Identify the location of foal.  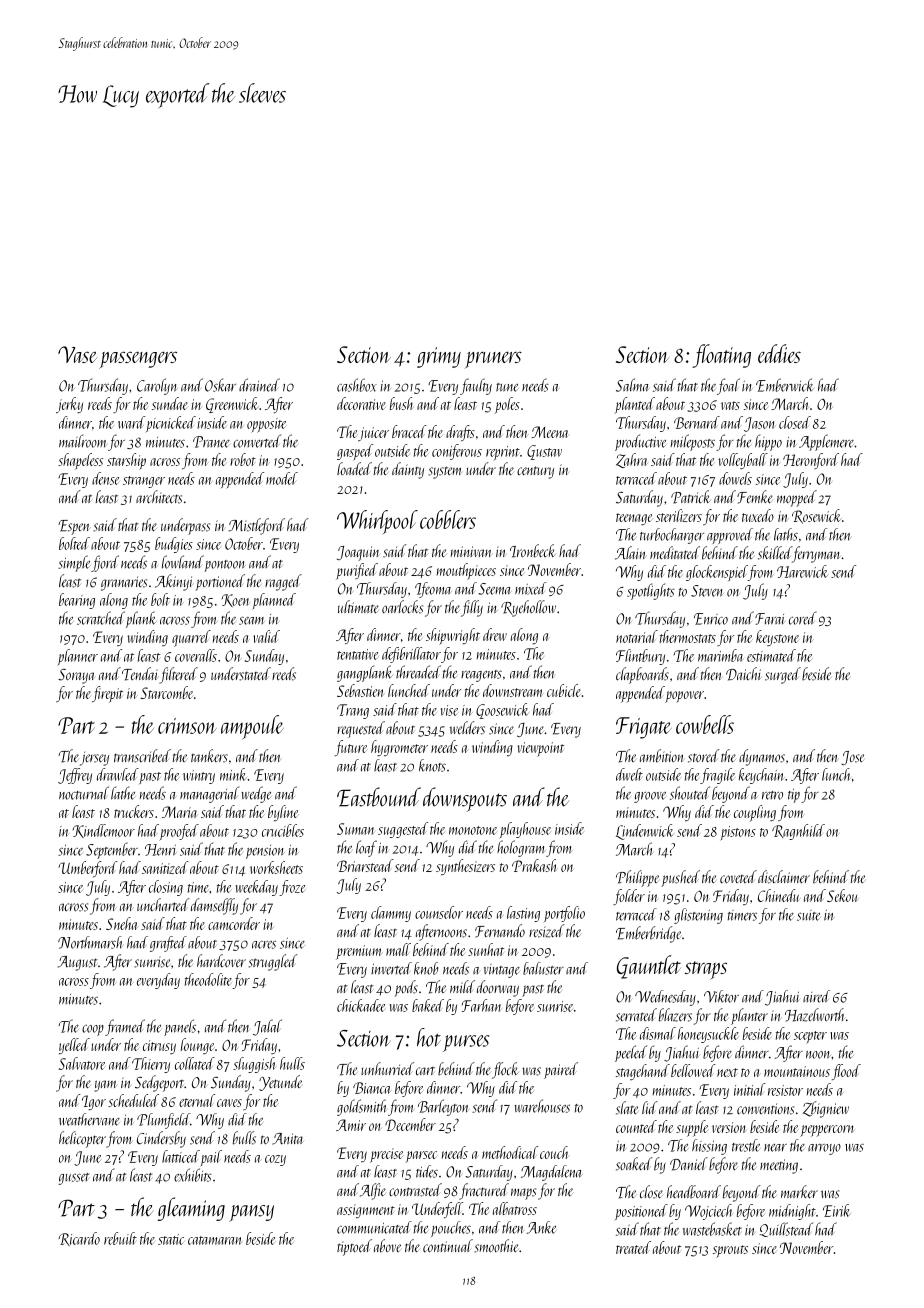
(728, 386).
